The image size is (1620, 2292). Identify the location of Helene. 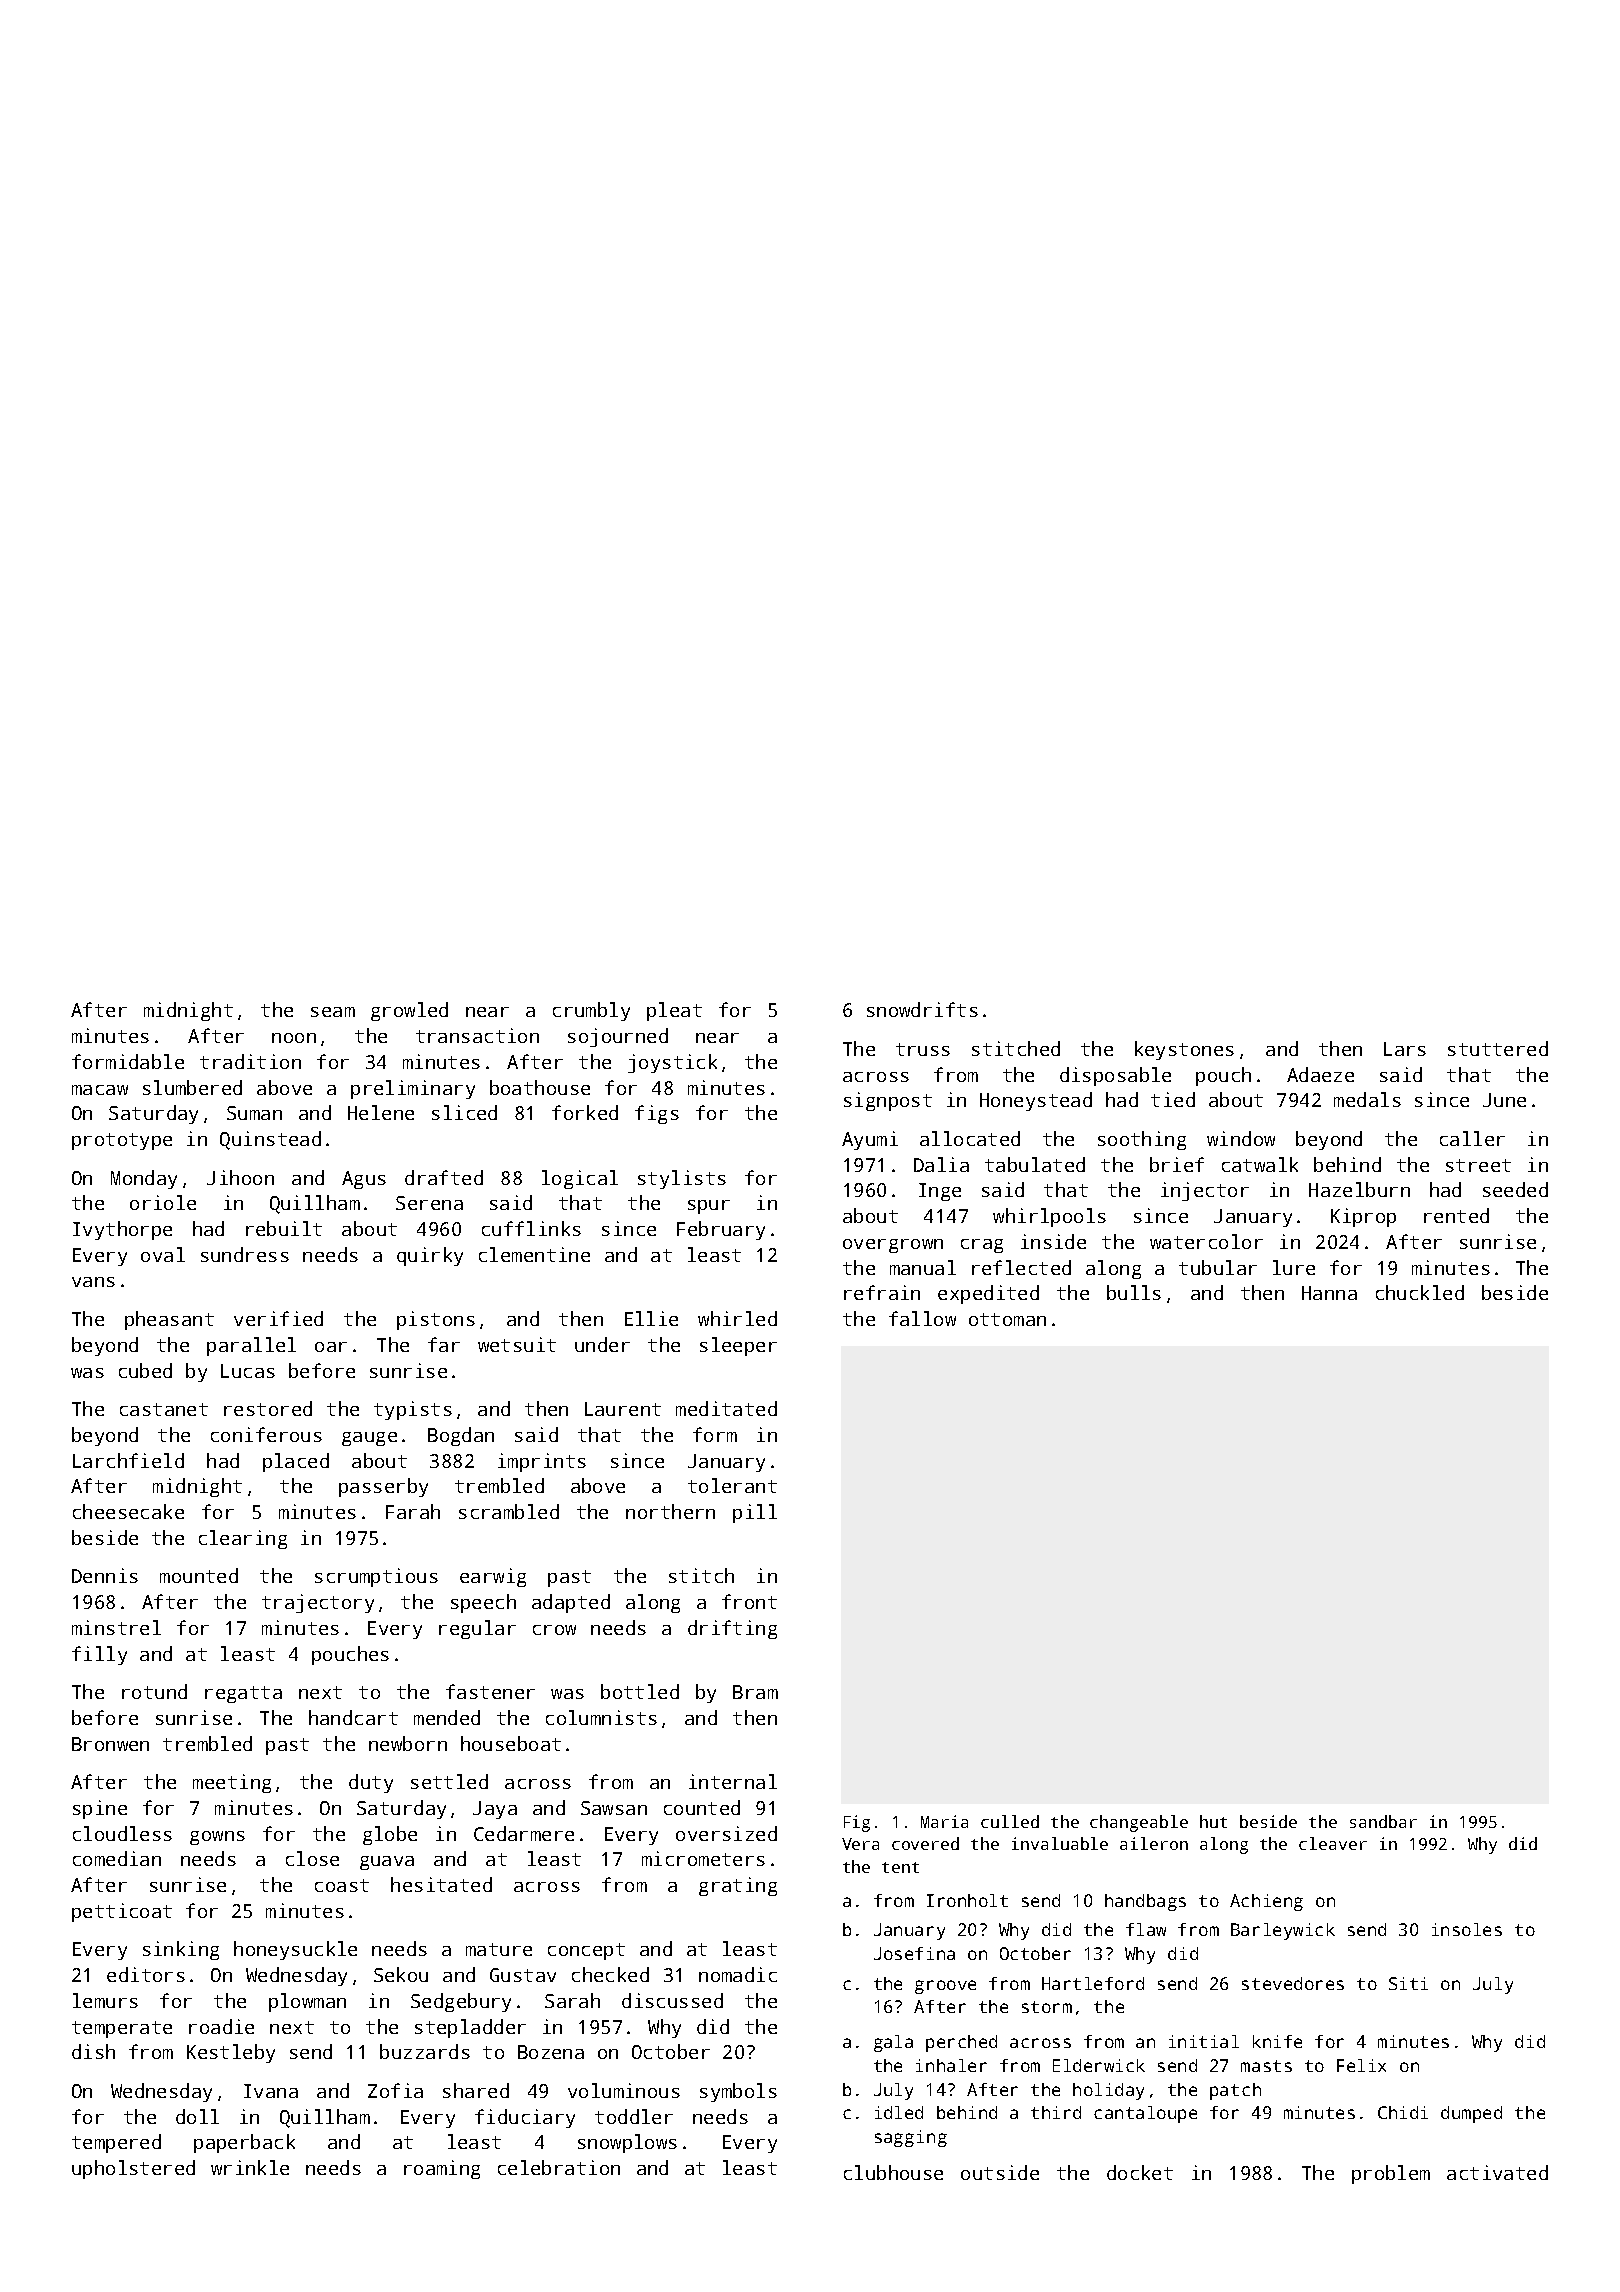
(381, 1112).
